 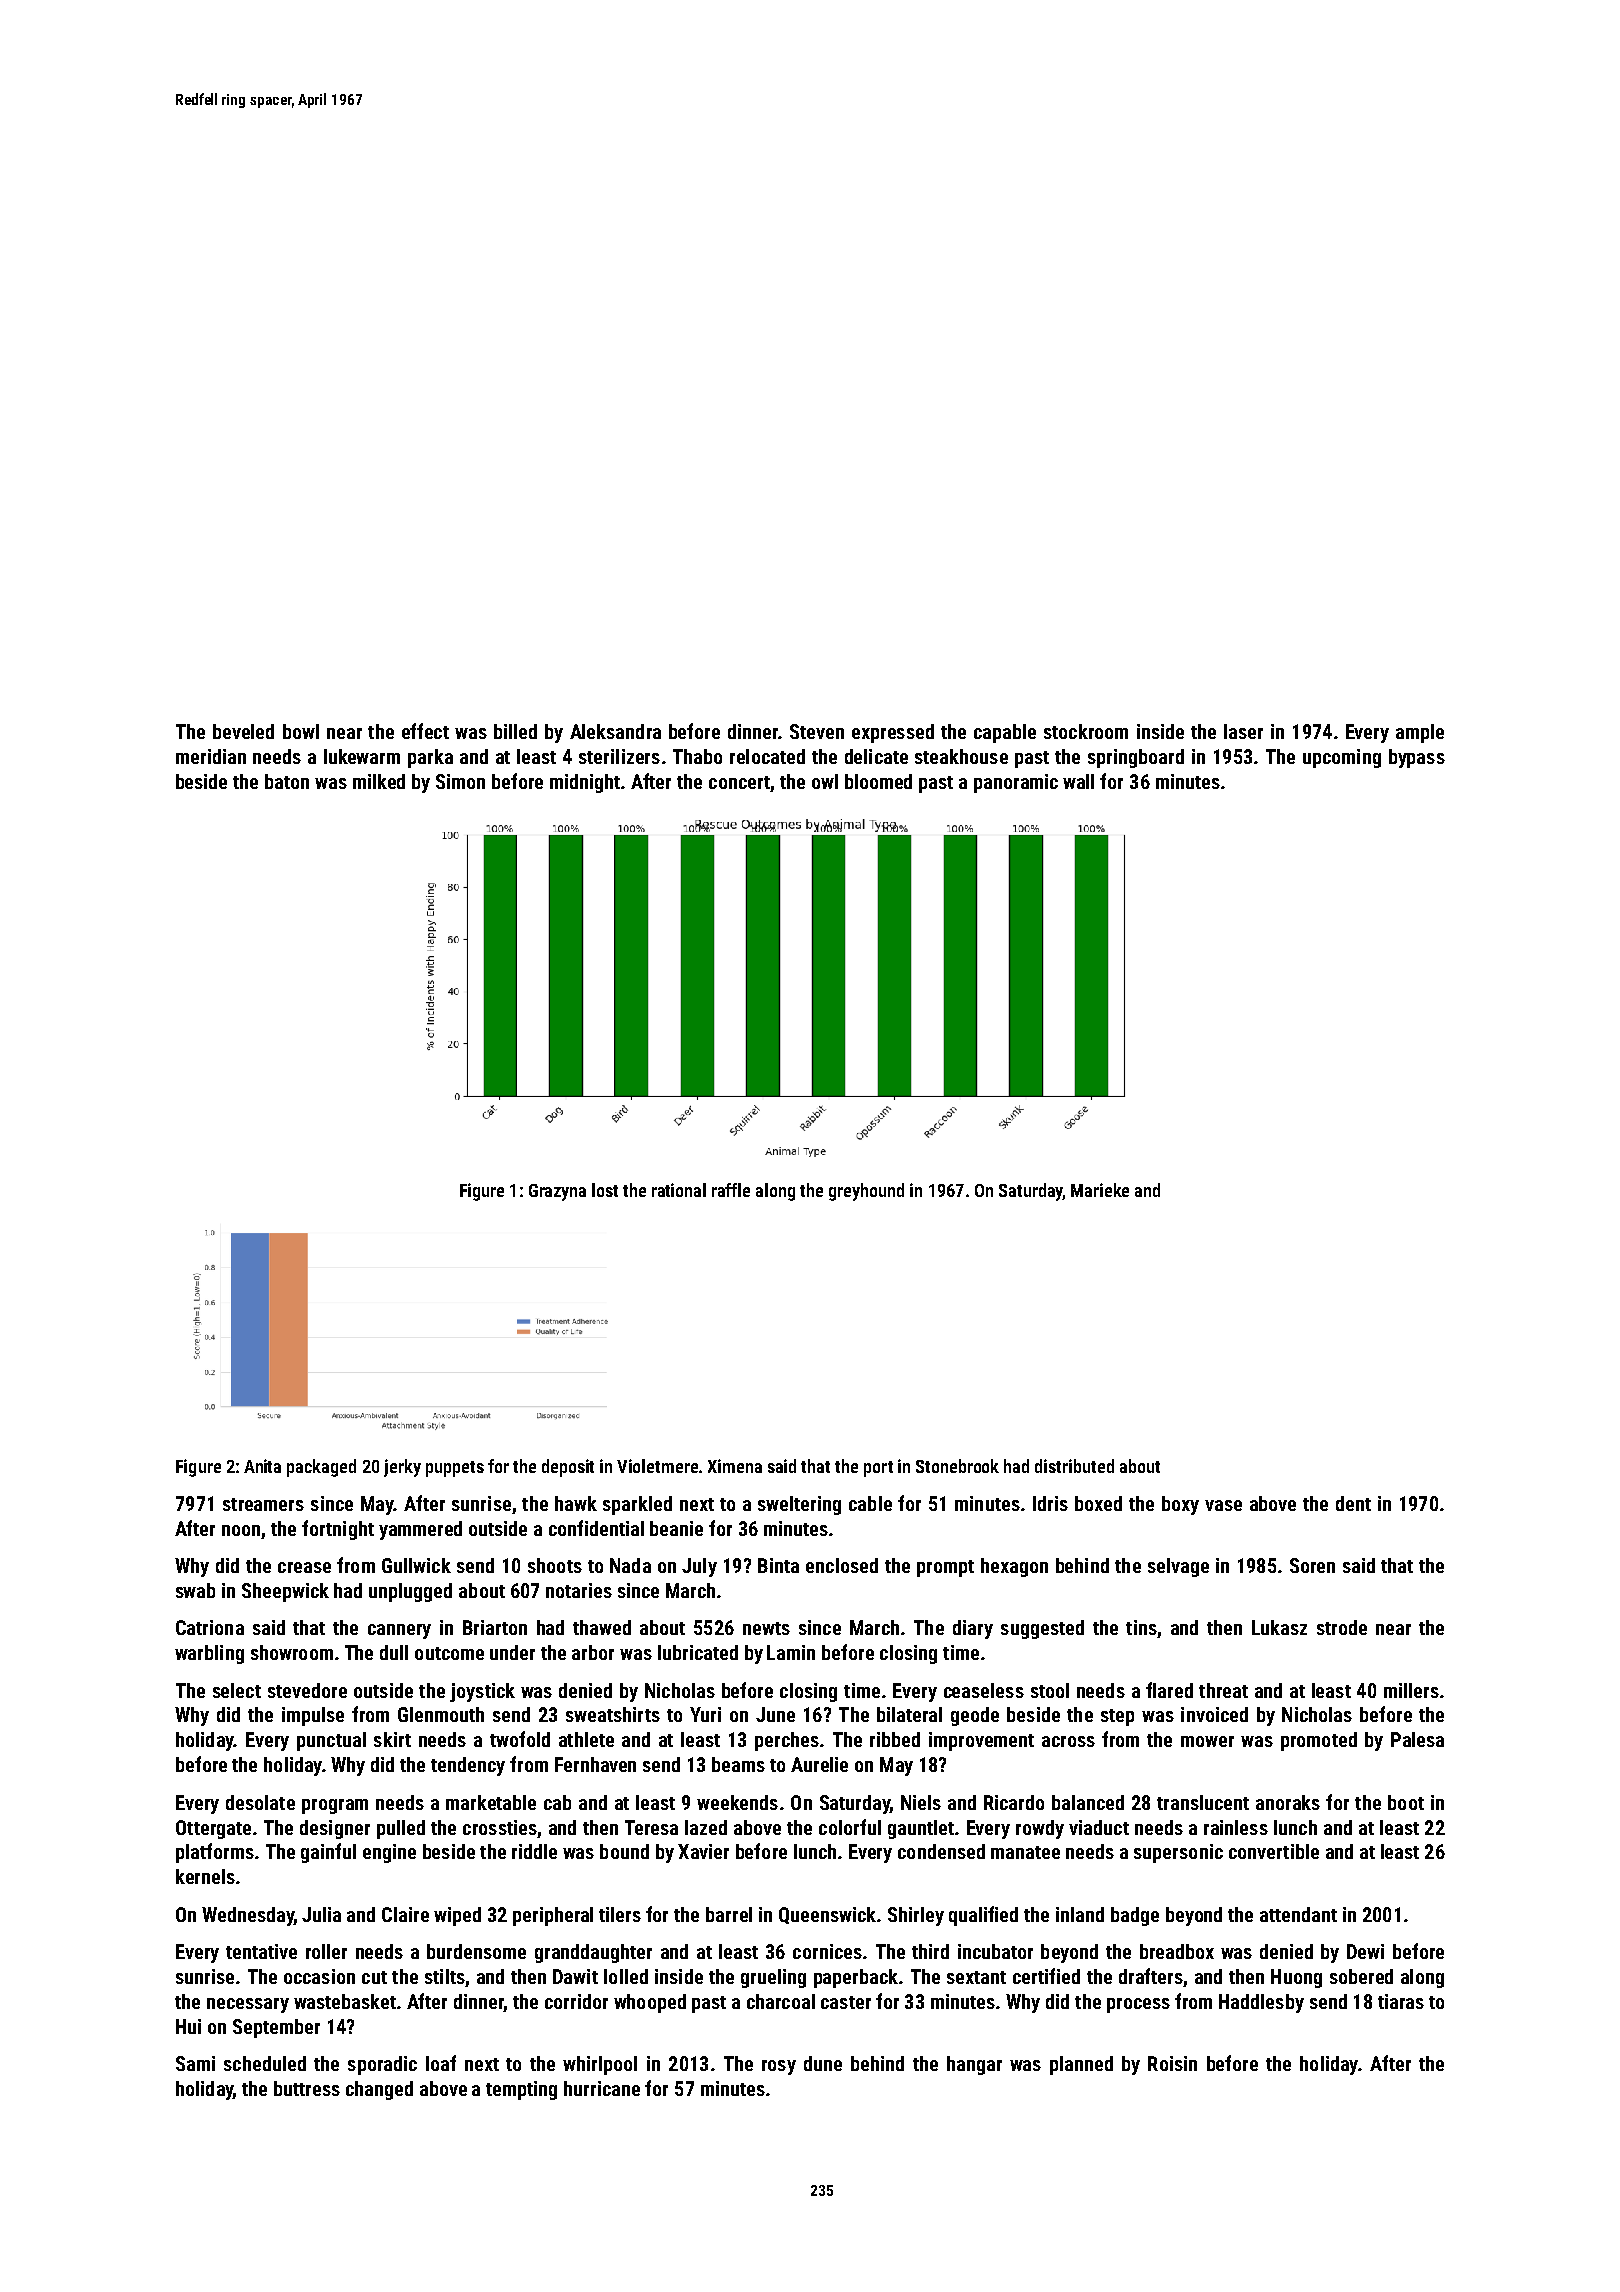 I want to click on ample, so click(x=1420, y=733).
